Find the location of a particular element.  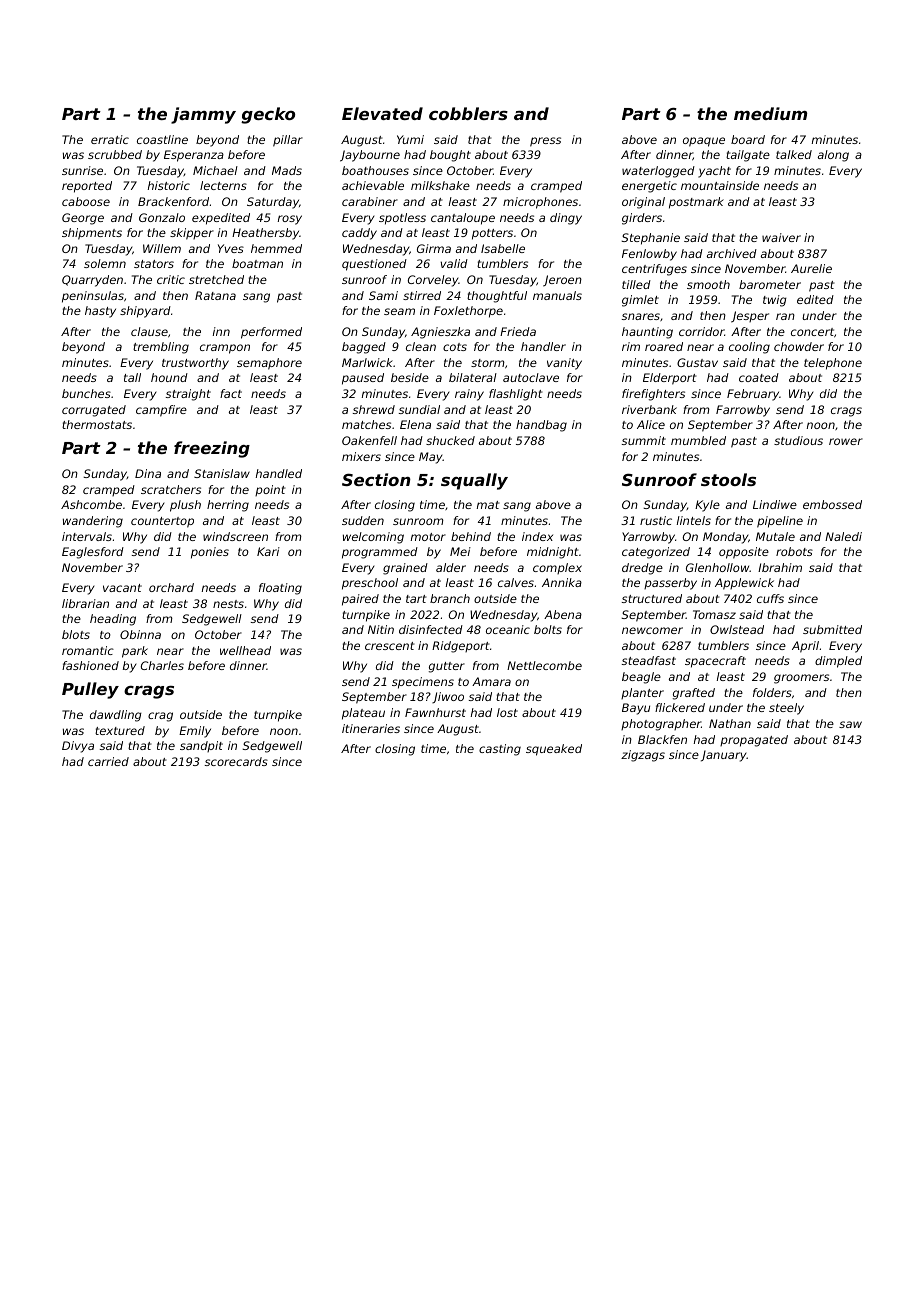

blots is located at coordinates (76, 634).
